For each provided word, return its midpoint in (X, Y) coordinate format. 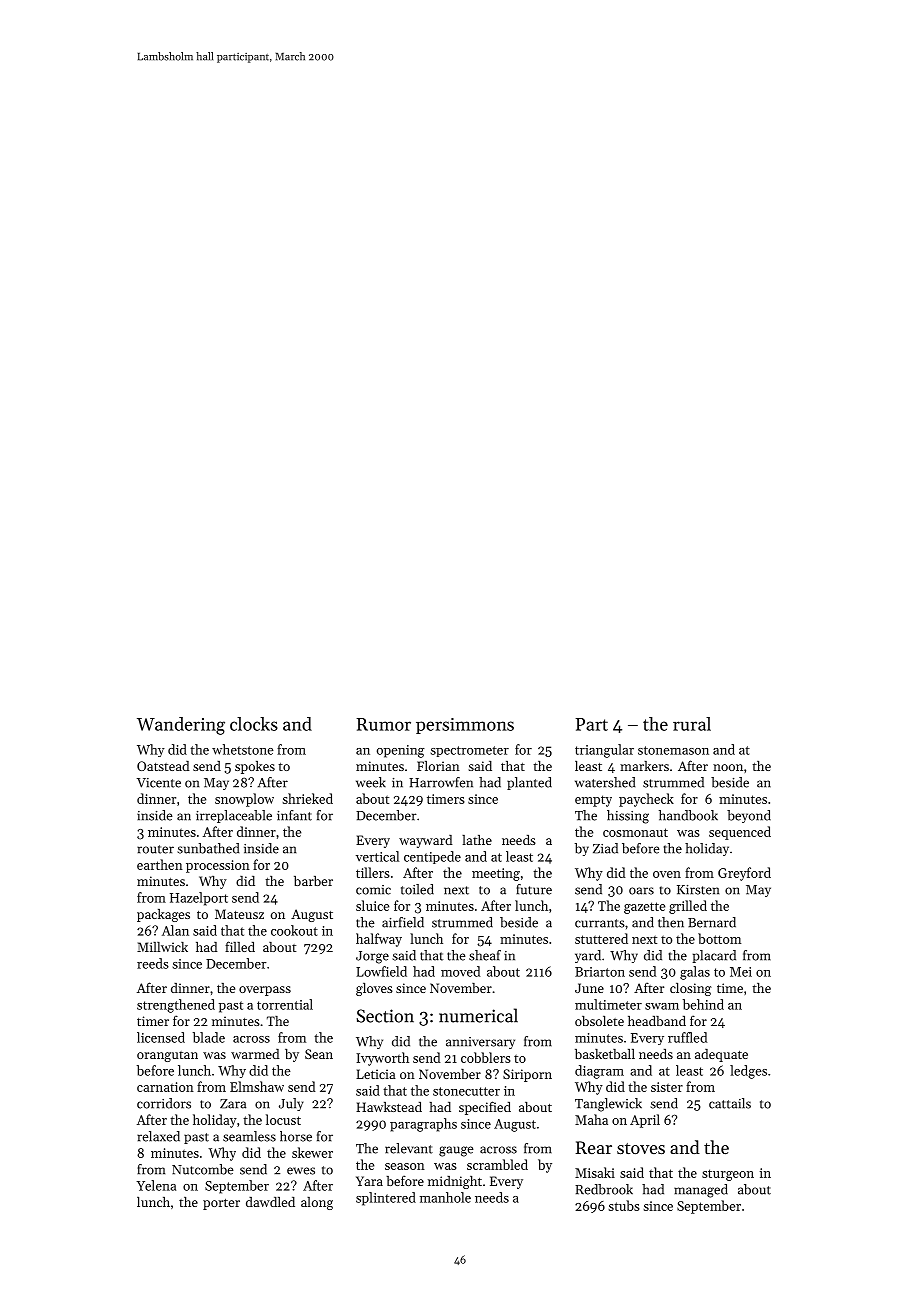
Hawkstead (389, 1107)
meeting (496, 874)
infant (294, 815)
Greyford (744, 874)
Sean (319, 1054)
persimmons (465, 726)
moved (460, 971)
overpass (265, 991)
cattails (730, 1103)
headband (657, 1021)
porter (221, 1204)
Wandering (181, 726)
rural (692, 724)
